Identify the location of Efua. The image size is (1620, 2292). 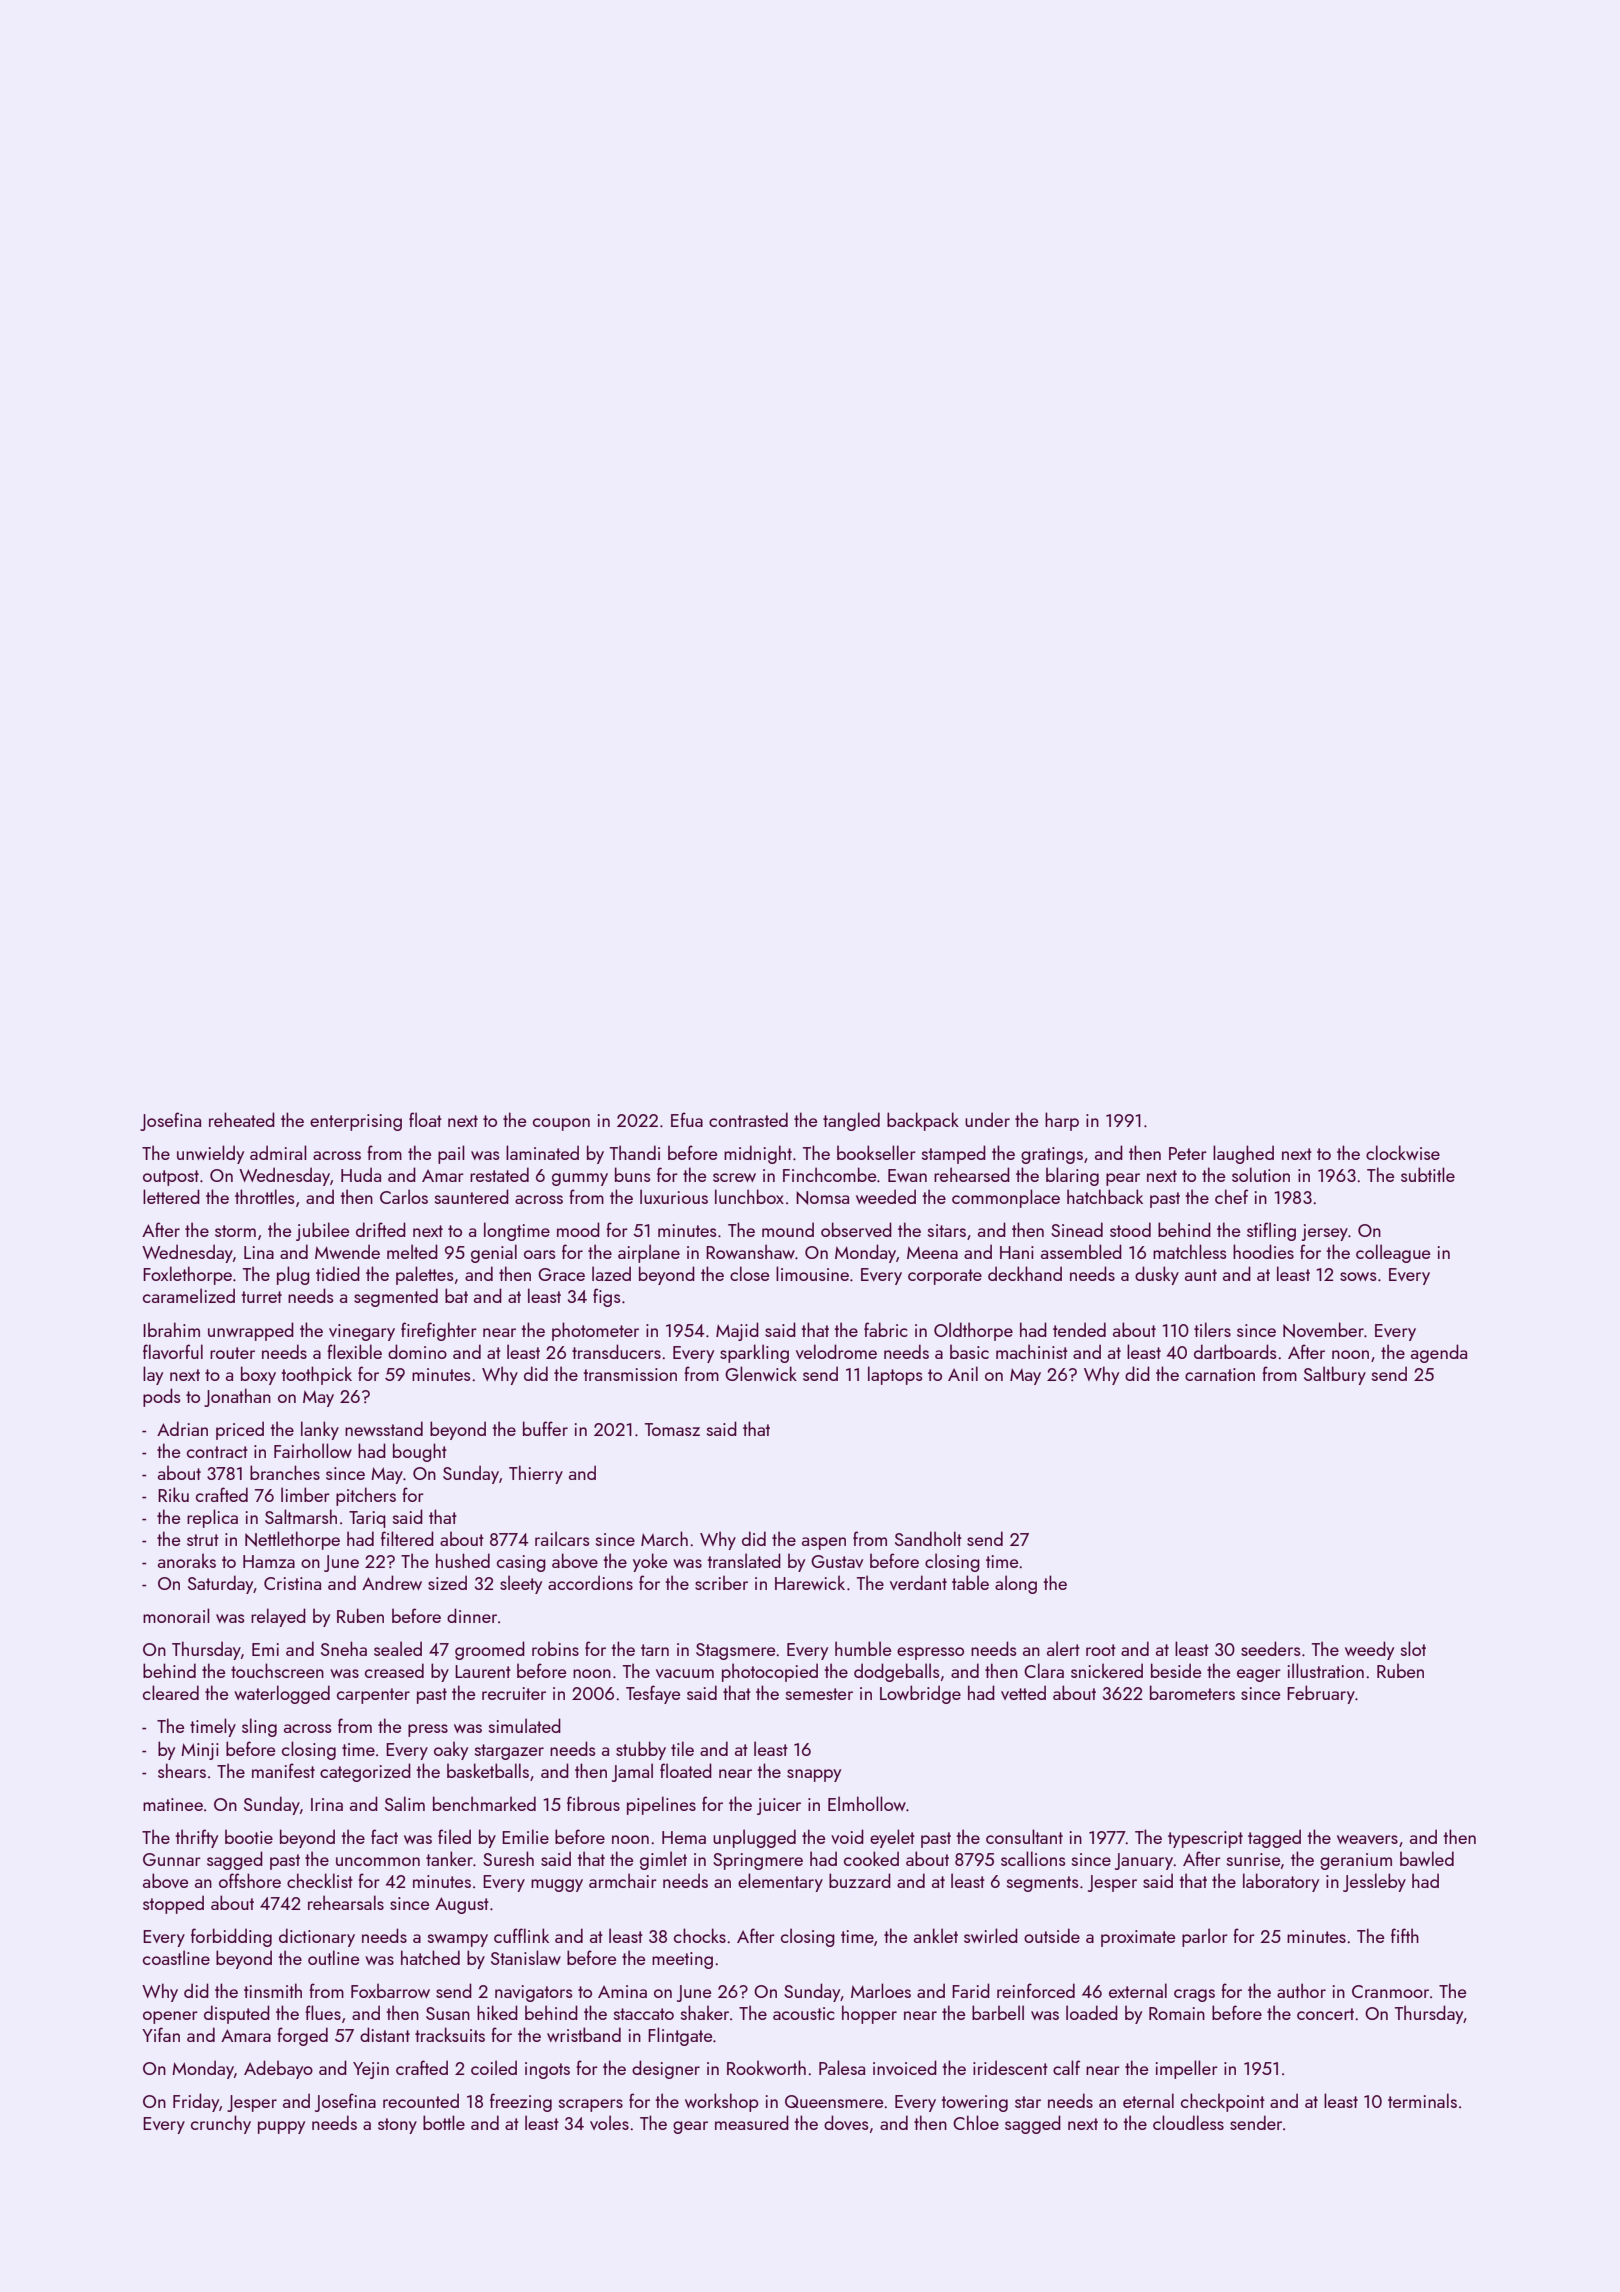
(687, 1119).
